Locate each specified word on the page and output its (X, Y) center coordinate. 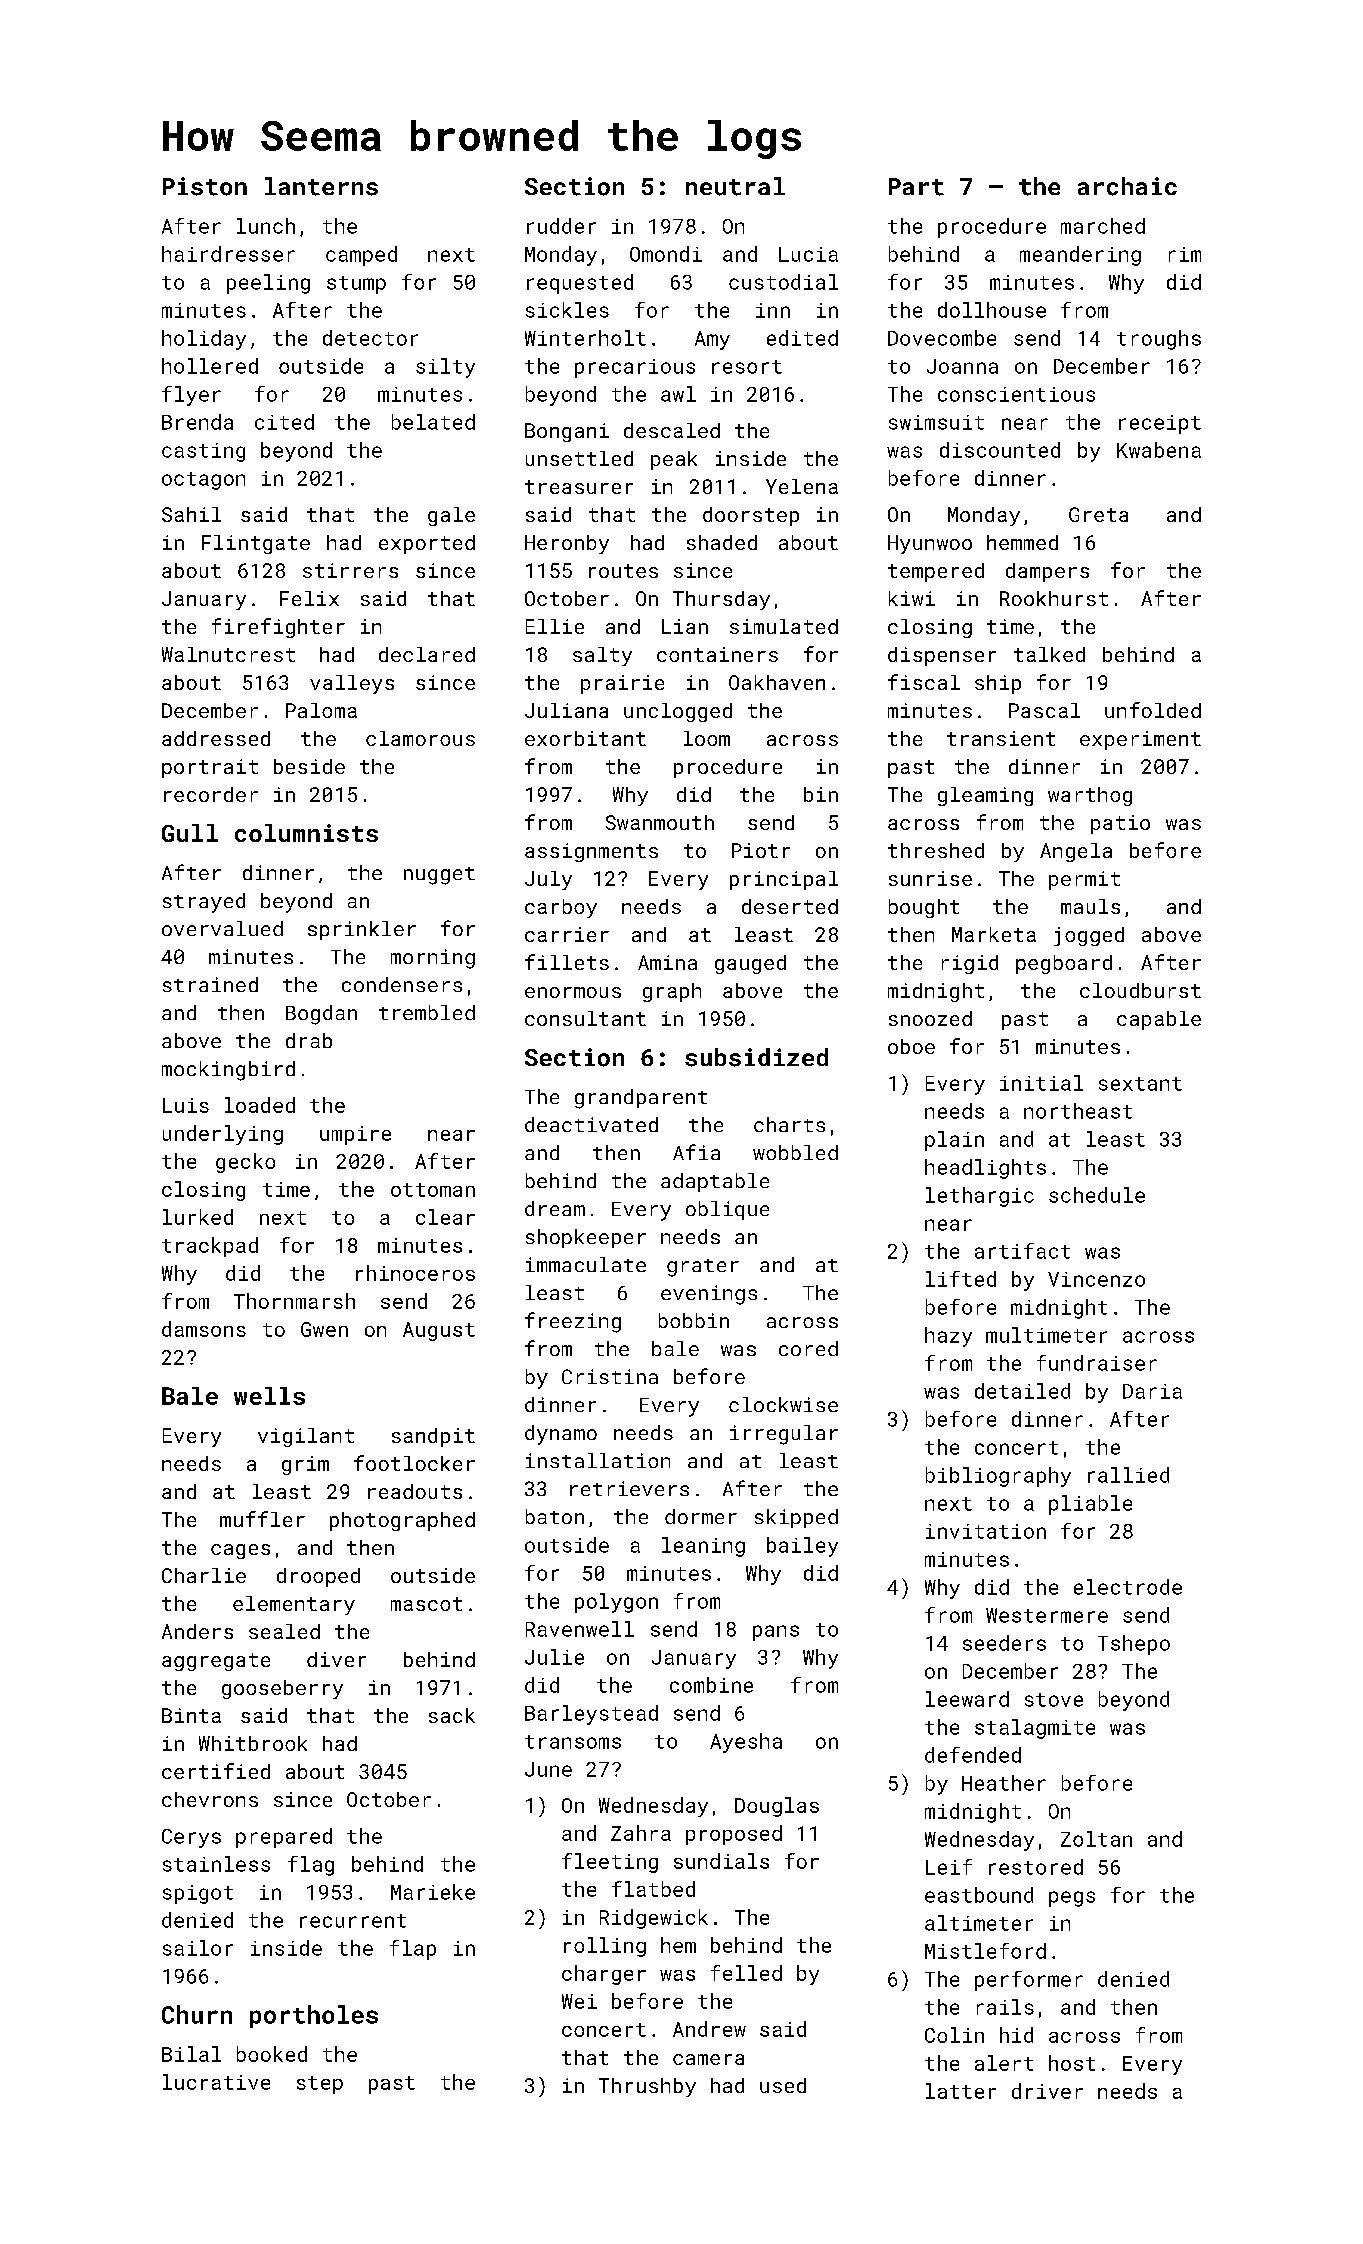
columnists (306, 833)
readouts (415, 1491)
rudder (561, 226)
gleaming (985, 796)
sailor (198, 1948)
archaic (1127, 186)
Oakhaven (777, 682)
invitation (986, 1531)
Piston (205, 186)
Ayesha (746, 1743)
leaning (703, 1547)
